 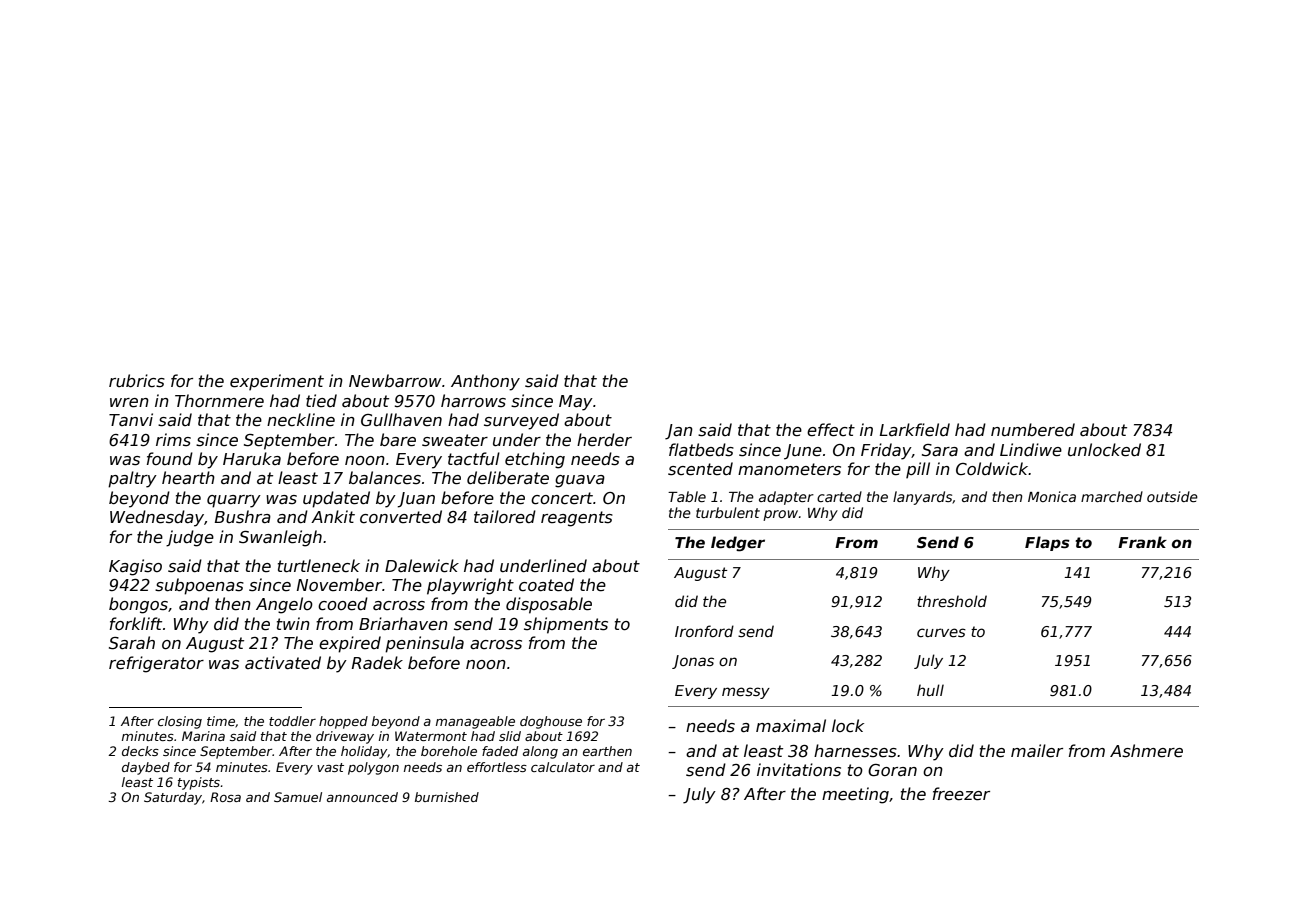 I want to click on Flaps, so click(x=1047, y=543).
